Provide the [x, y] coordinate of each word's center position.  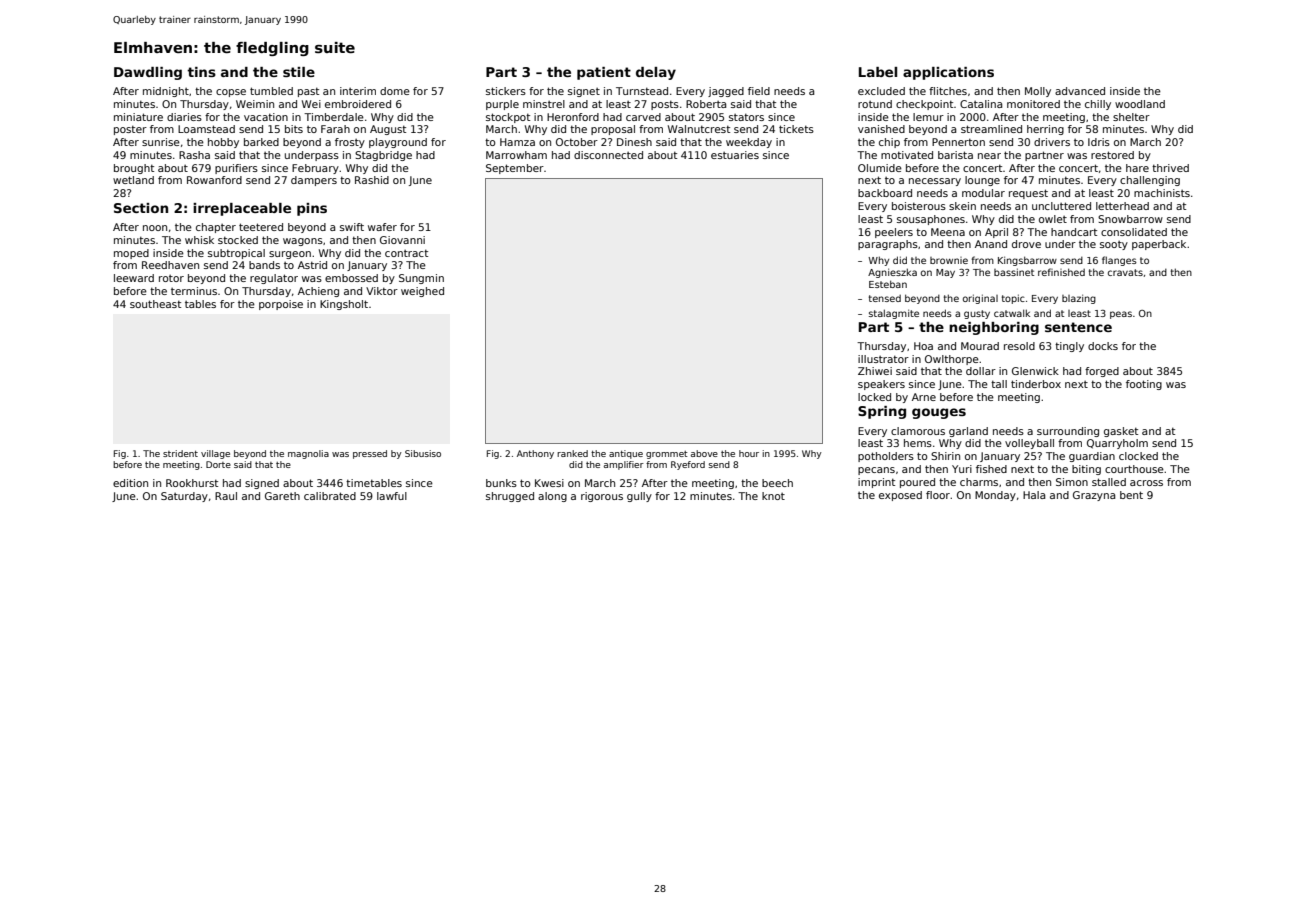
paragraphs [888, 245]
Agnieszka [892, 273]
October [577, 142]
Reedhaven [170, 265]
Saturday [184, 497]
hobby [223, 143]
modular [983, 193]
